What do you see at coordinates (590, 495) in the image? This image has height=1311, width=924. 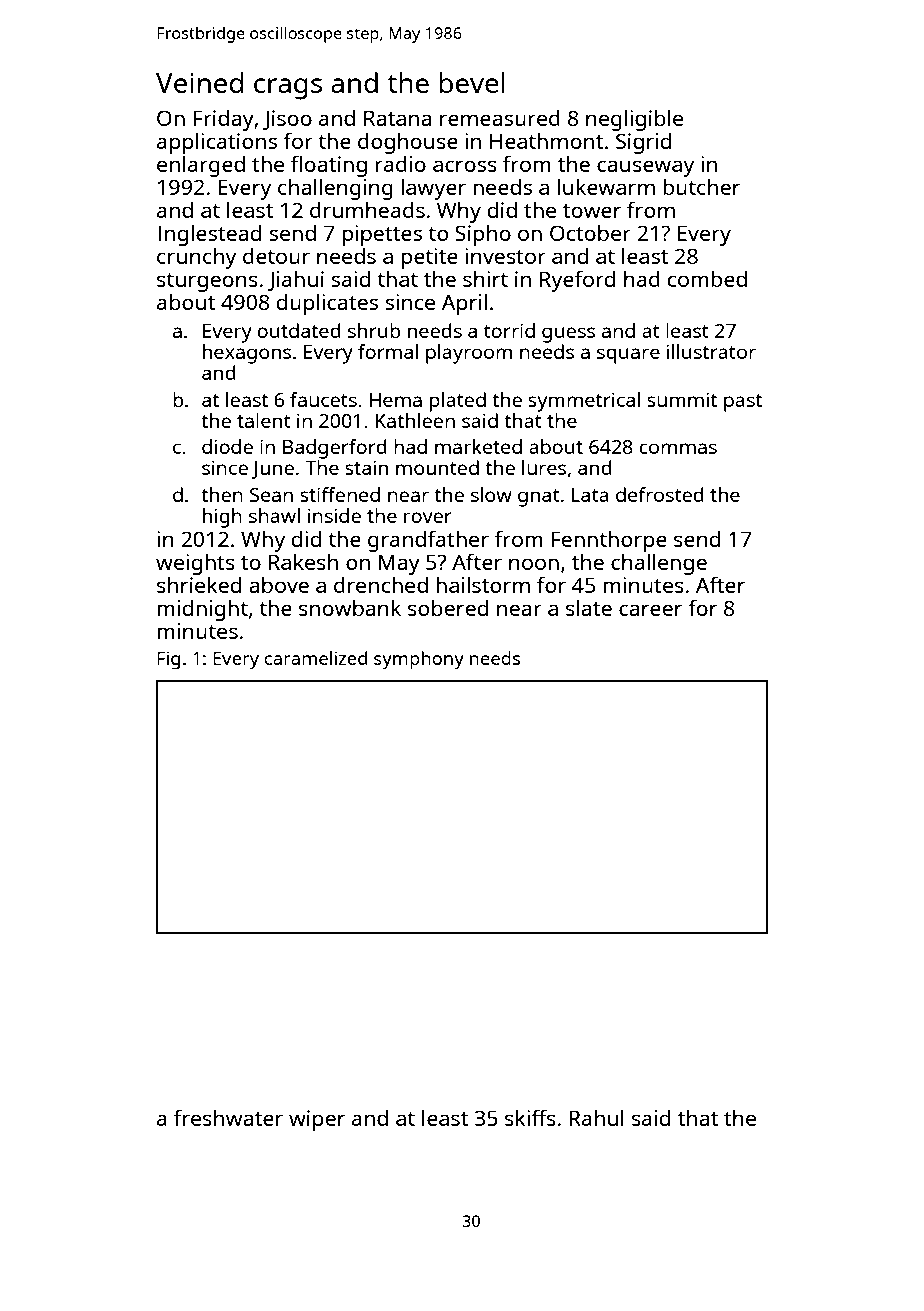 I see `Lata` at bounding box center [590, 495].
